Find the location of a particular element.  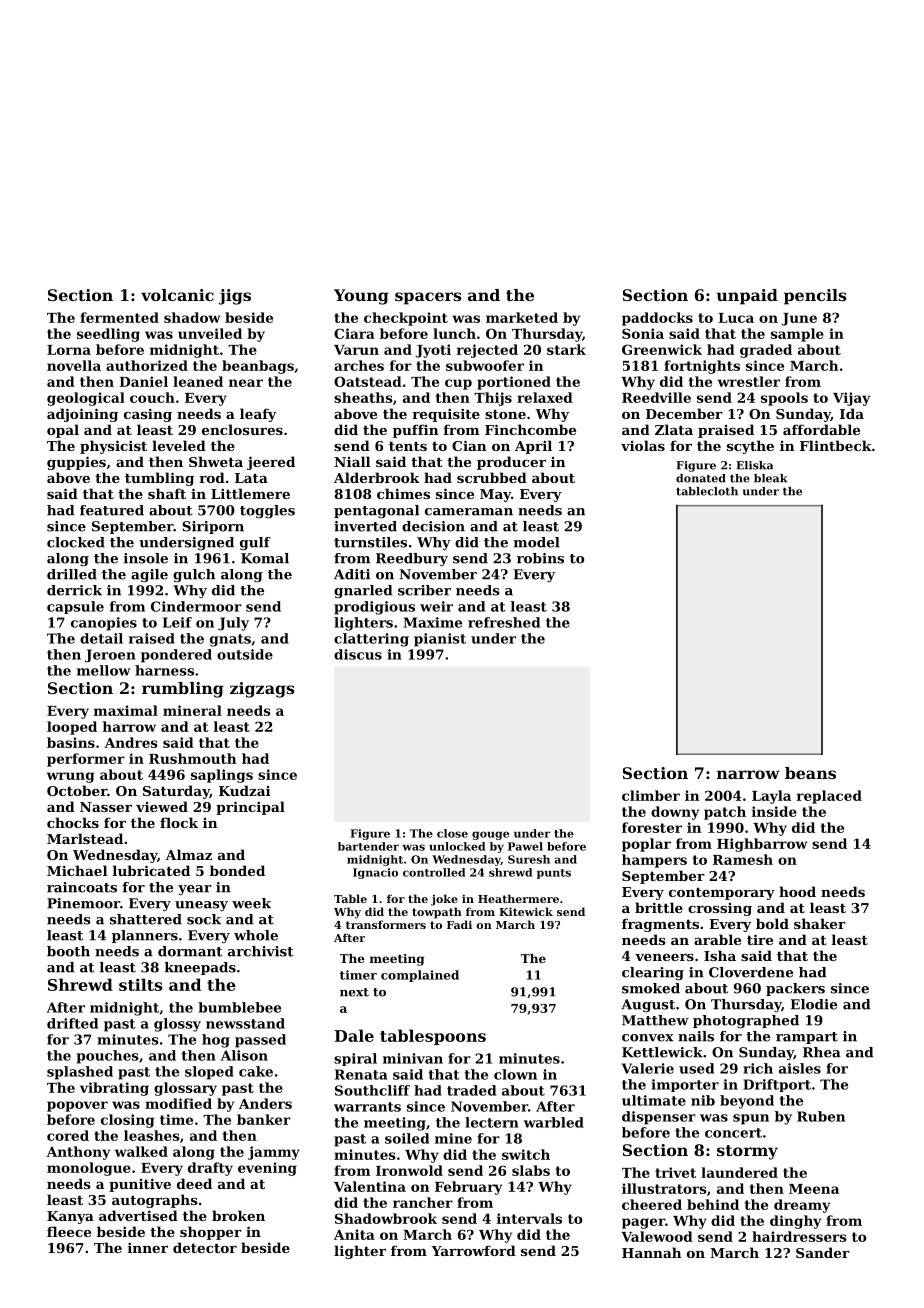

complained is located at coordinates (420, 976).
